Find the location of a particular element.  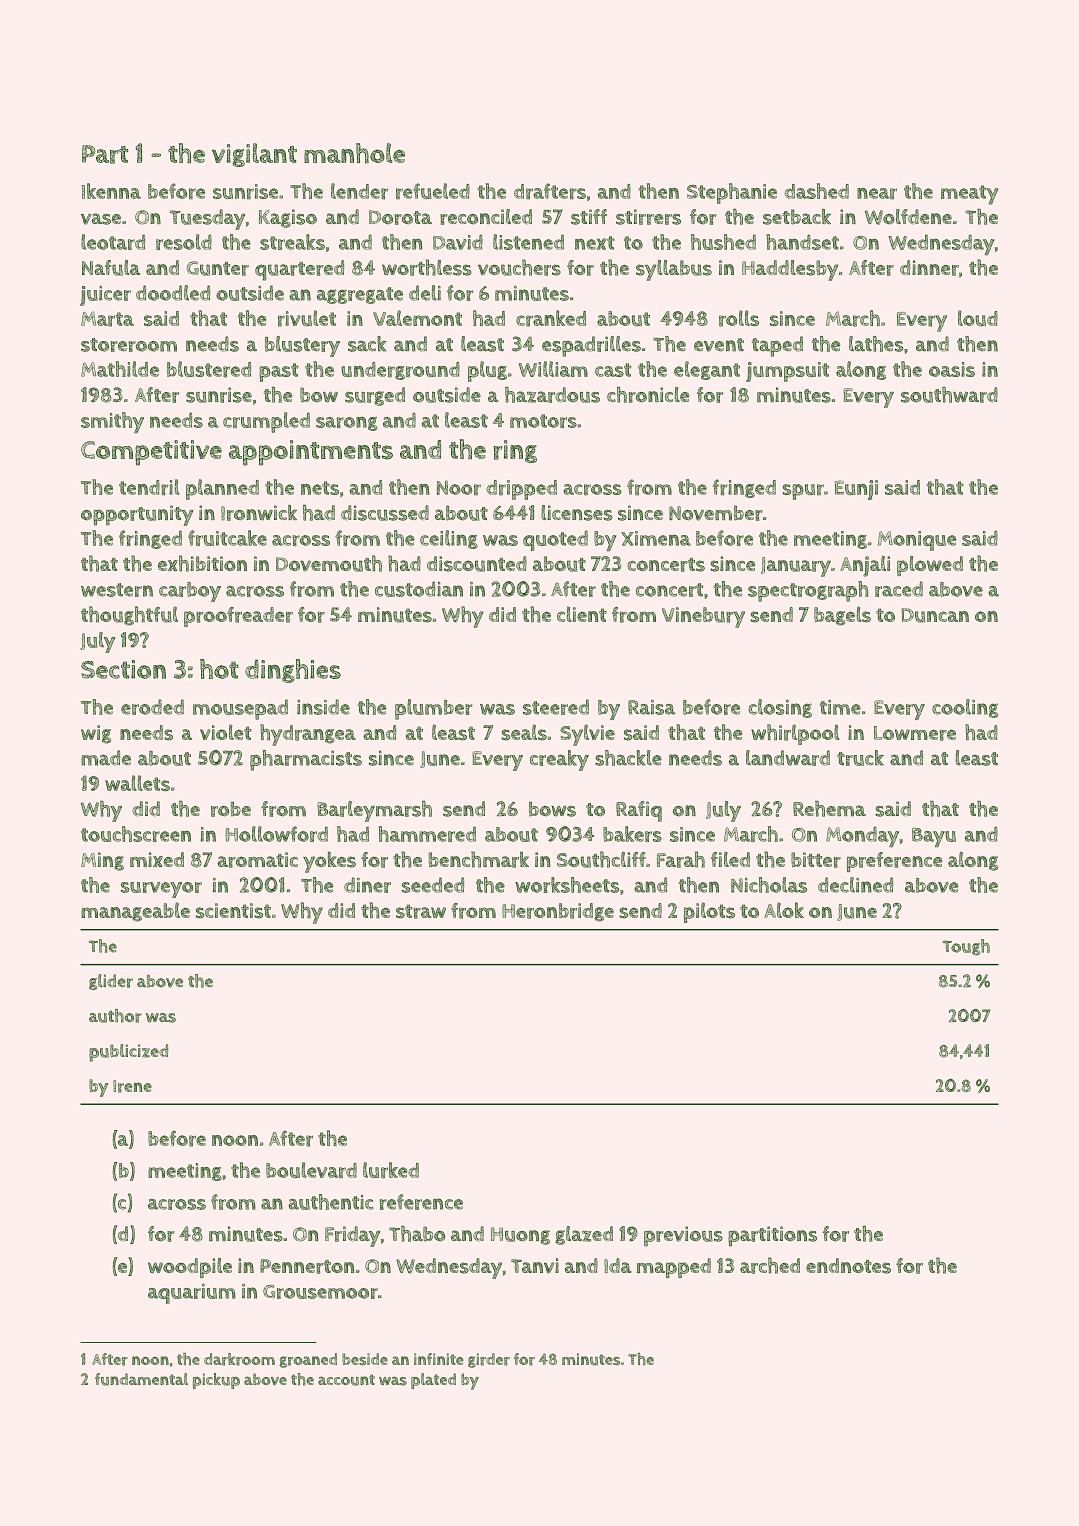

client is located at coordinates (582, 614).
